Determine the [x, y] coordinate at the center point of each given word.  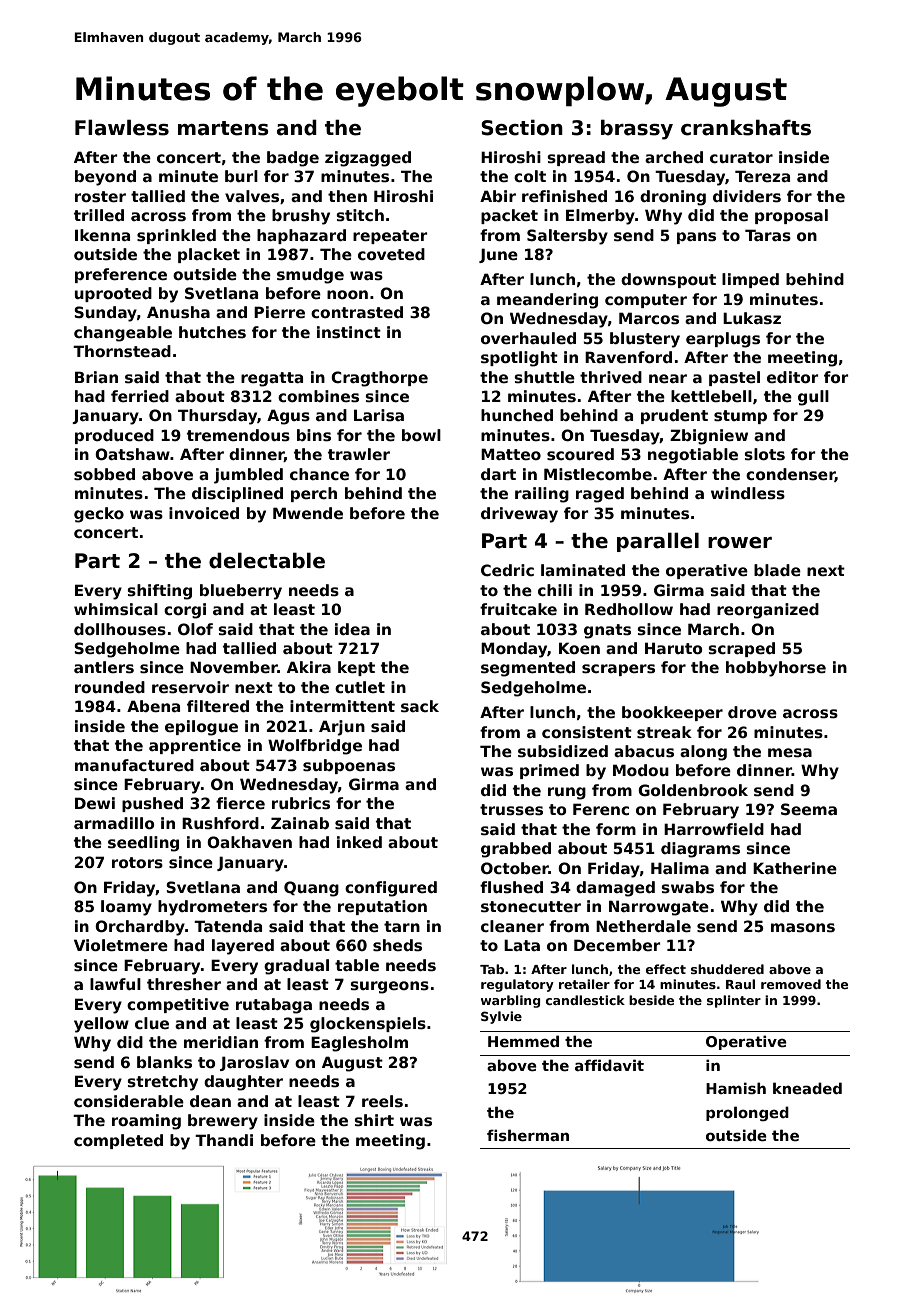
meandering [547, 301]
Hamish [736, 1088]
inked [359, 842]
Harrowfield [714, 829]
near [668, 378]
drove [752, 712]
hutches [212, 332]
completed [118, 1141]
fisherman [528, 1135]
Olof [195, 629]
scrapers [618, 670]
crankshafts [746, 127]
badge [293, 159]
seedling [143, 844]
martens [223, 128]
